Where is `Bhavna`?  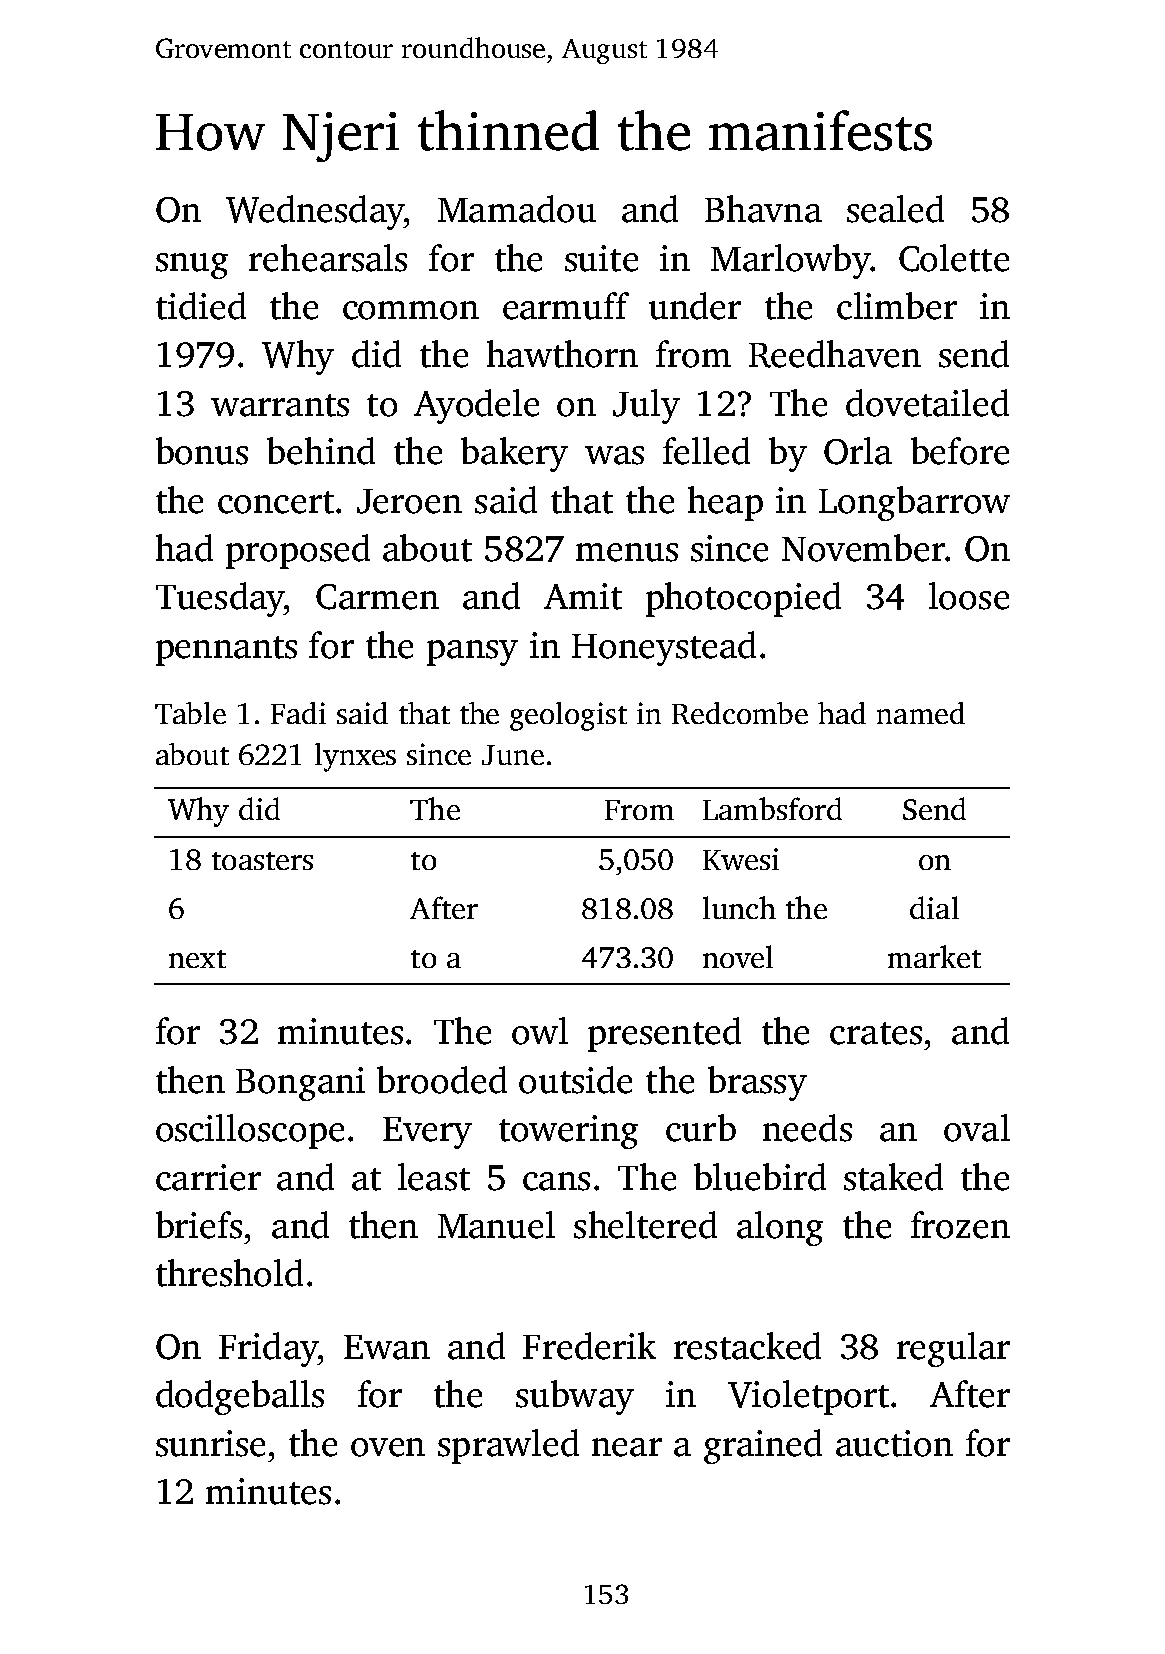
Bhavna is located at coordinates (763, 209).
